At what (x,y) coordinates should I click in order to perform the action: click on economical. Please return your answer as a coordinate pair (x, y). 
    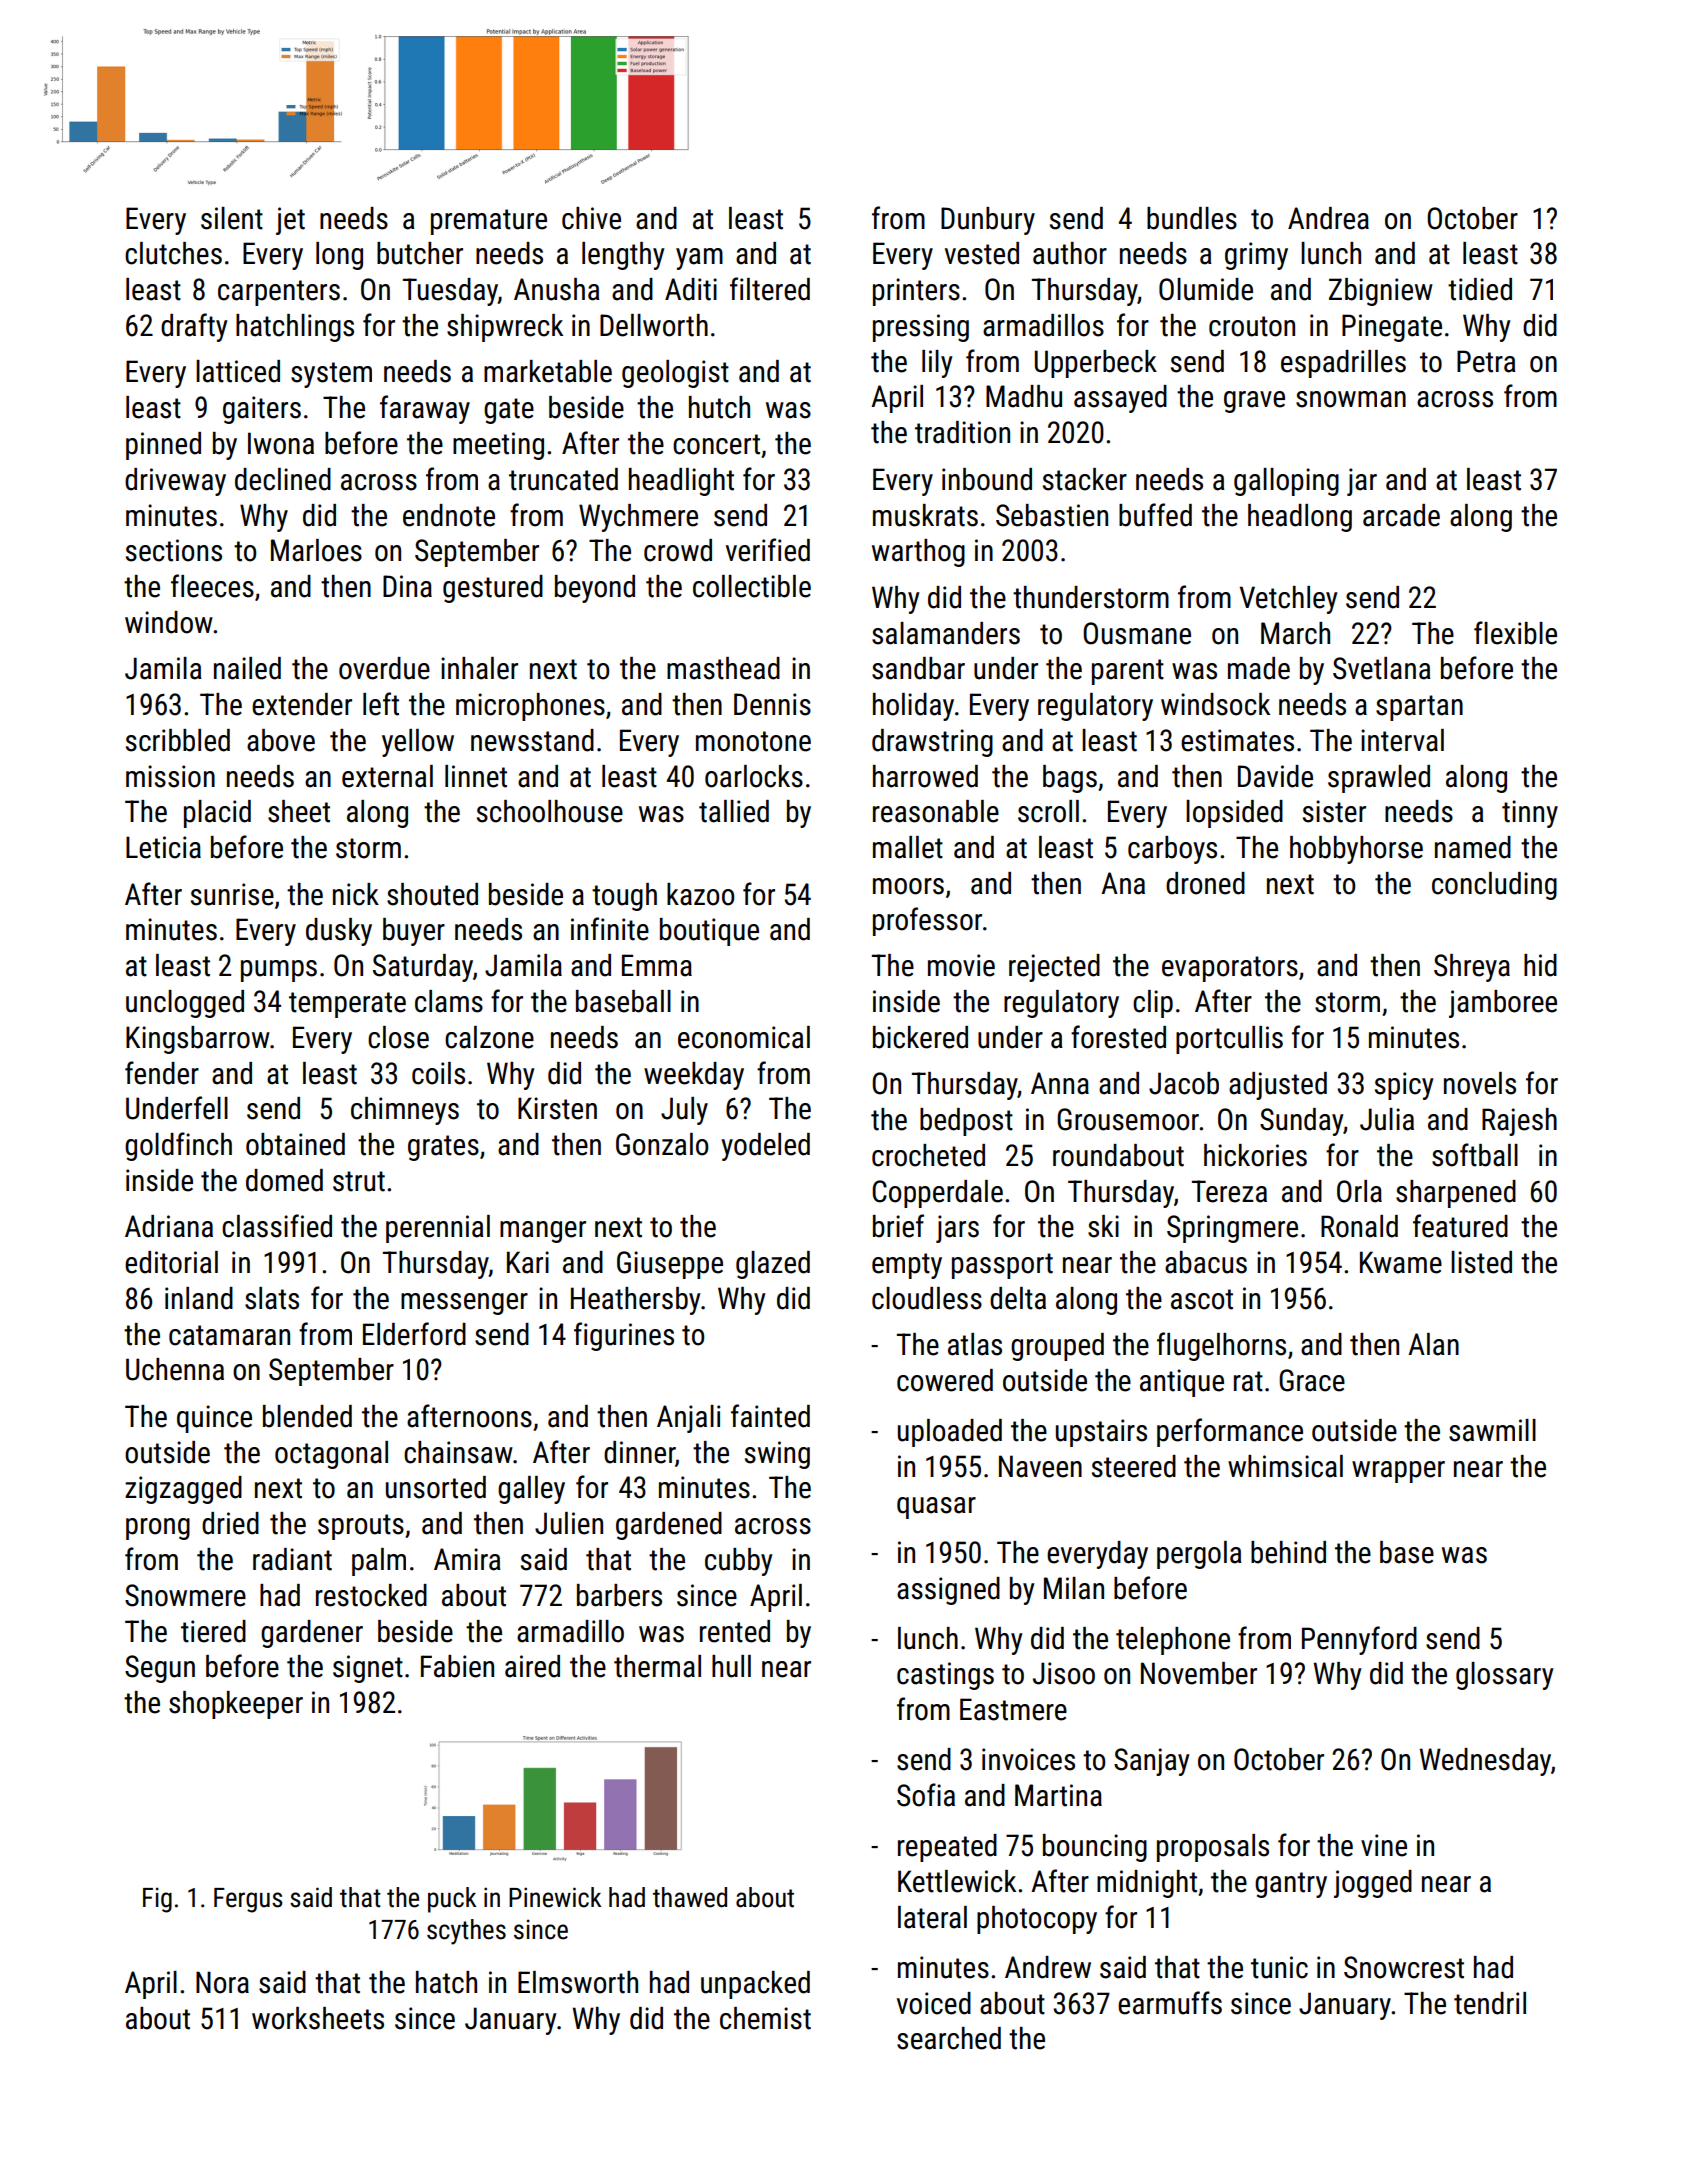
    Looking at the image, I should click on (744, 1037).
